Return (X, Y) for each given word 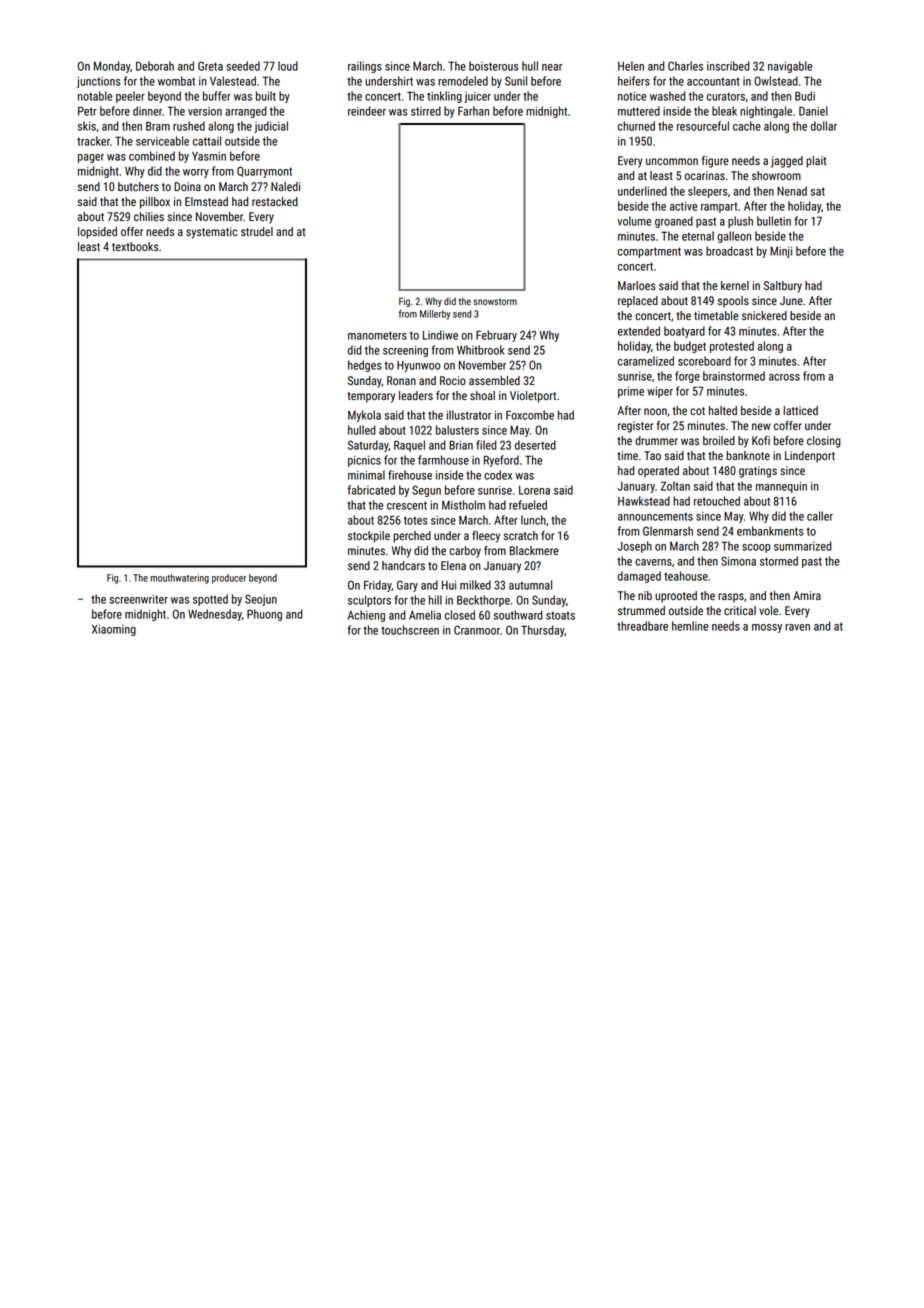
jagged (787, 162)
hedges (365, 366)
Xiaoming (114, 630)
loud (288, 66)
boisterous (494, 66)
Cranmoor (477, 630)
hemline (690, 626)
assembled (494, 380)
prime (631, 392)
